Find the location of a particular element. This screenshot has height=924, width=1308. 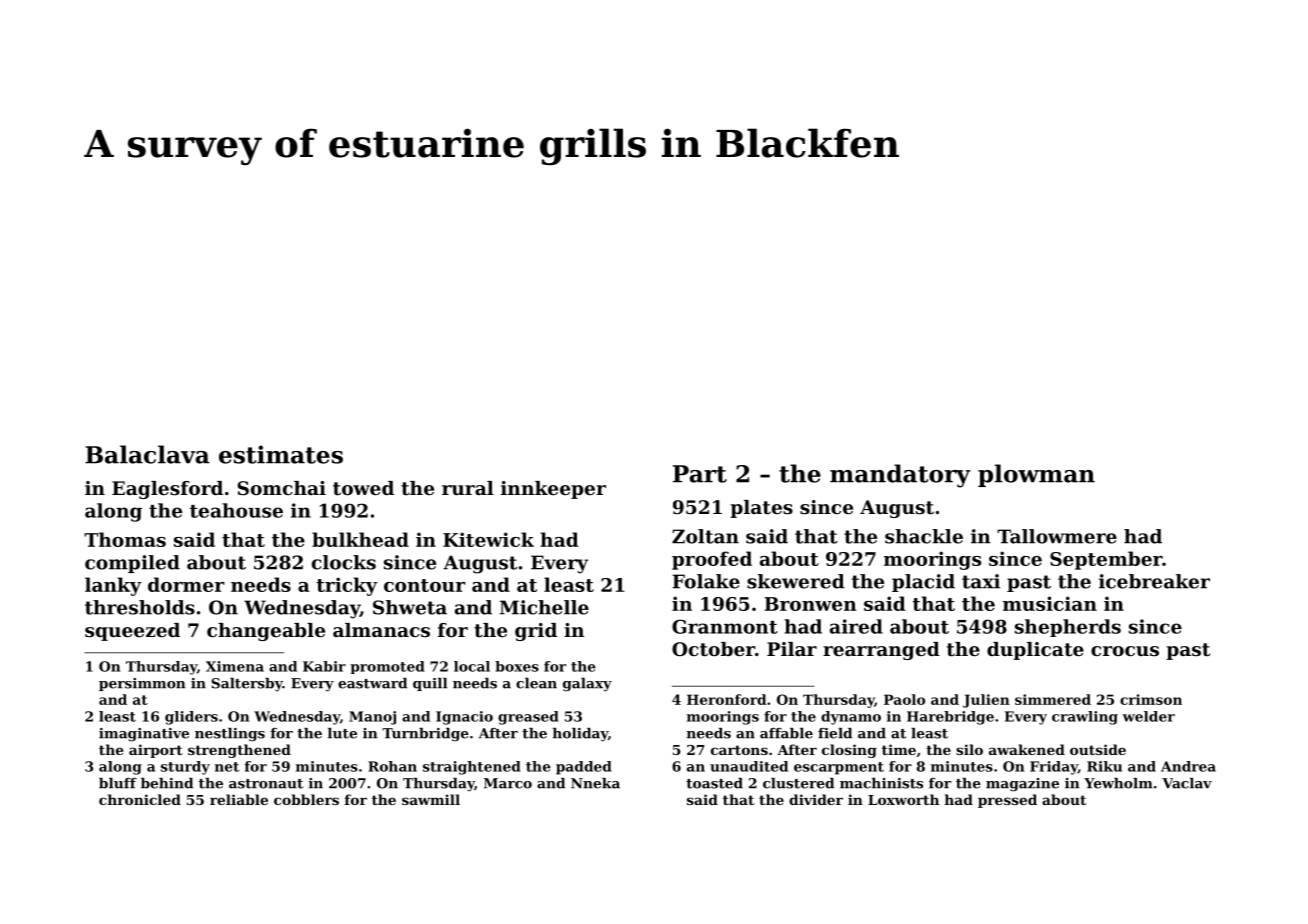

estimates is located at coordinates (281, 454).
